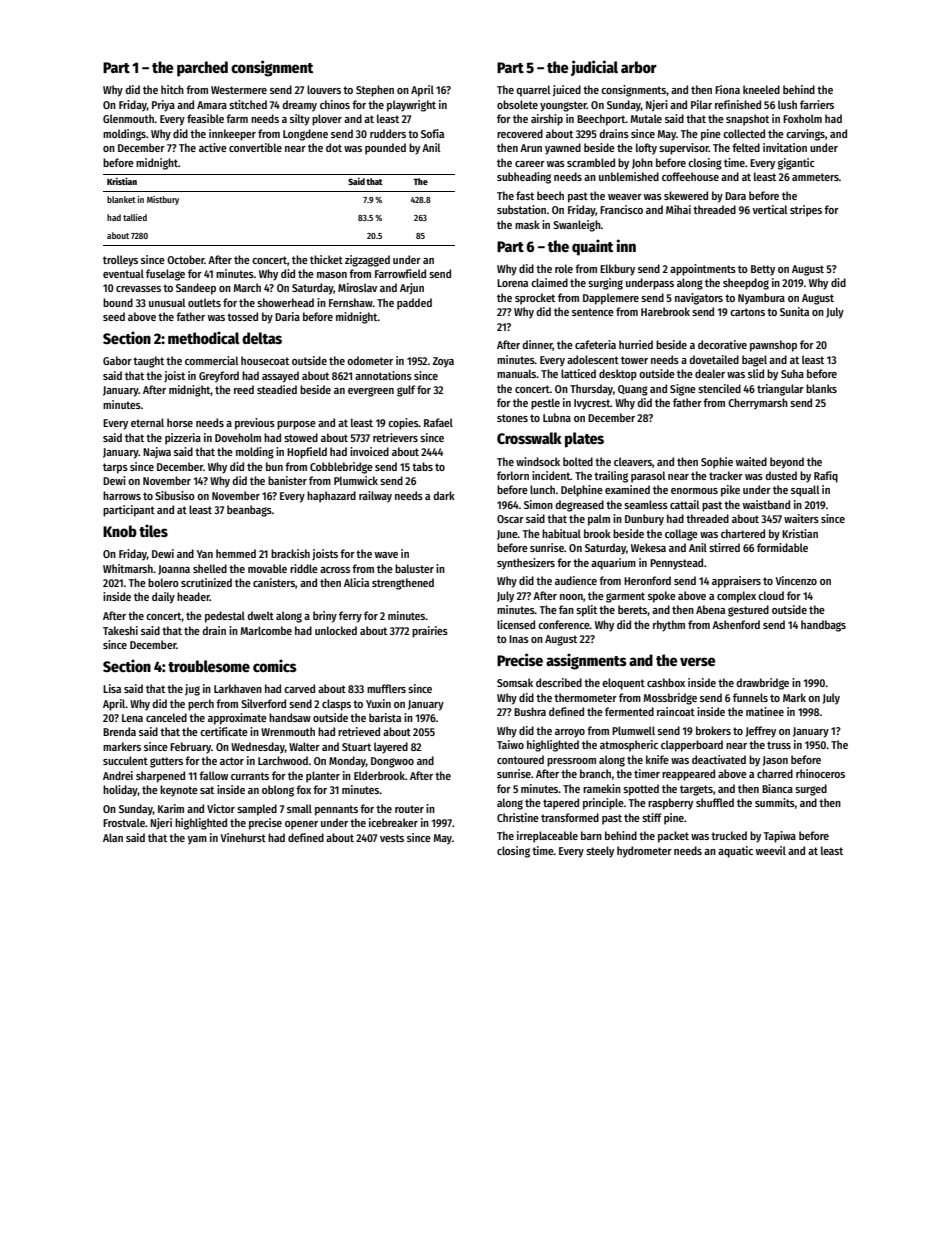 Image resolution: width=952 pixels, height=1233 pixels. I want to click on decorative, so click(722, 344).
